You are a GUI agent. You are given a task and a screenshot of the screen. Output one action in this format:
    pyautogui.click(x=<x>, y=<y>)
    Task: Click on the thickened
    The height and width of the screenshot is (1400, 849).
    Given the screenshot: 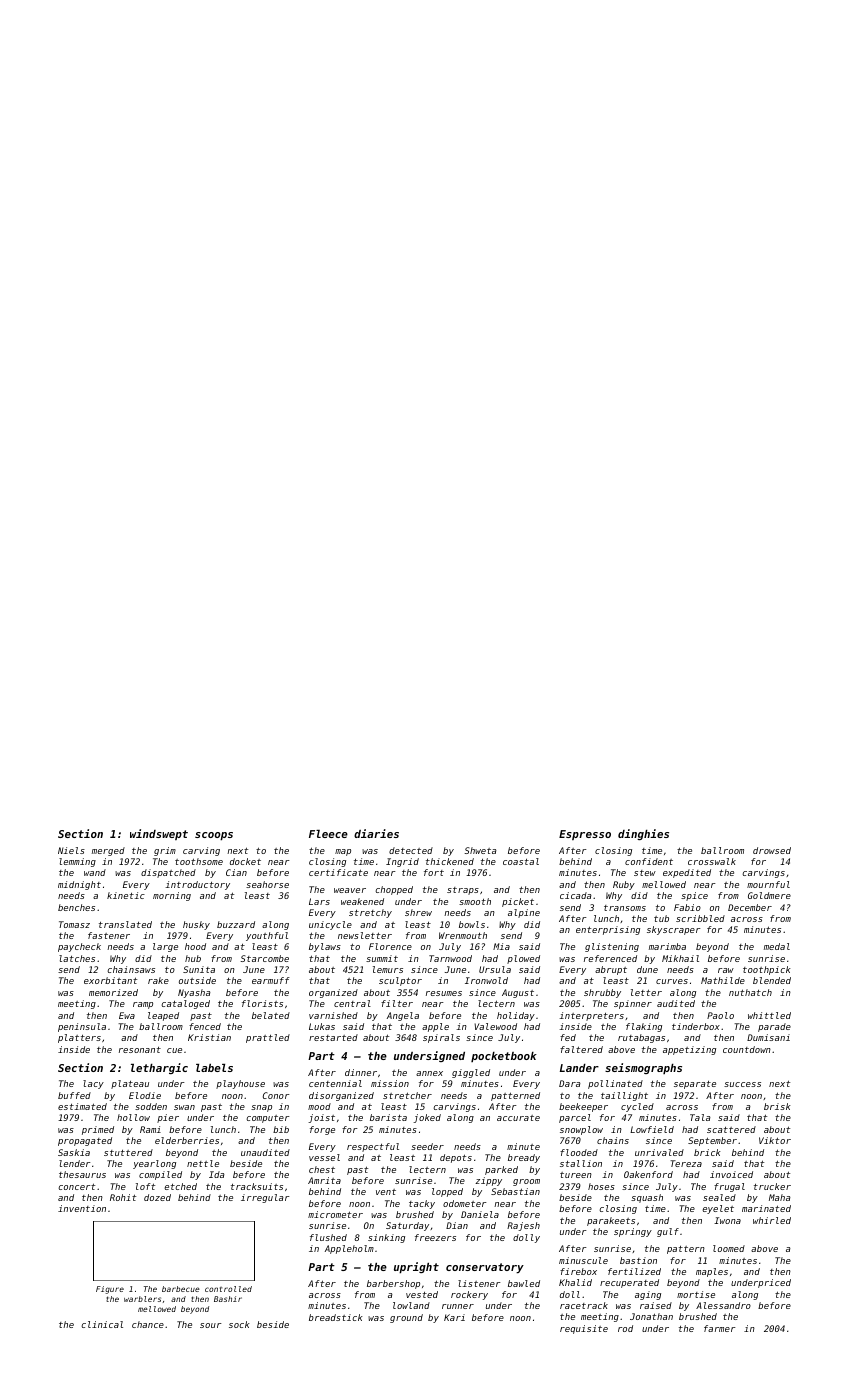 What is the action you would take?
    pyautogui.click(x=450, y=861)
